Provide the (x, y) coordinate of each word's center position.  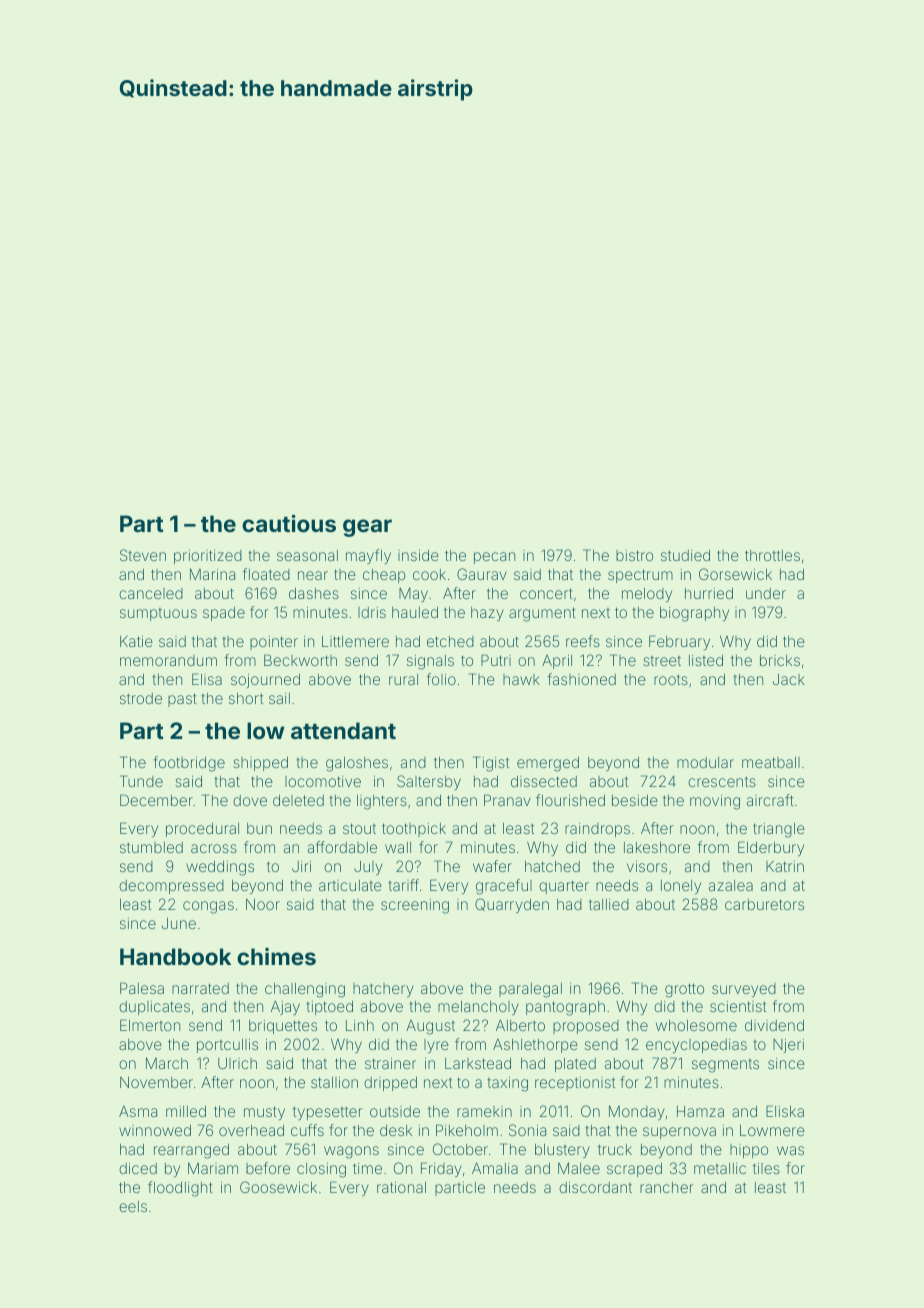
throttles (772, 555)
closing (321, 1170)
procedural (202, 830)
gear (367, 528)
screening (415, 906)
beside (635, 800)
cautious (289, 523)
